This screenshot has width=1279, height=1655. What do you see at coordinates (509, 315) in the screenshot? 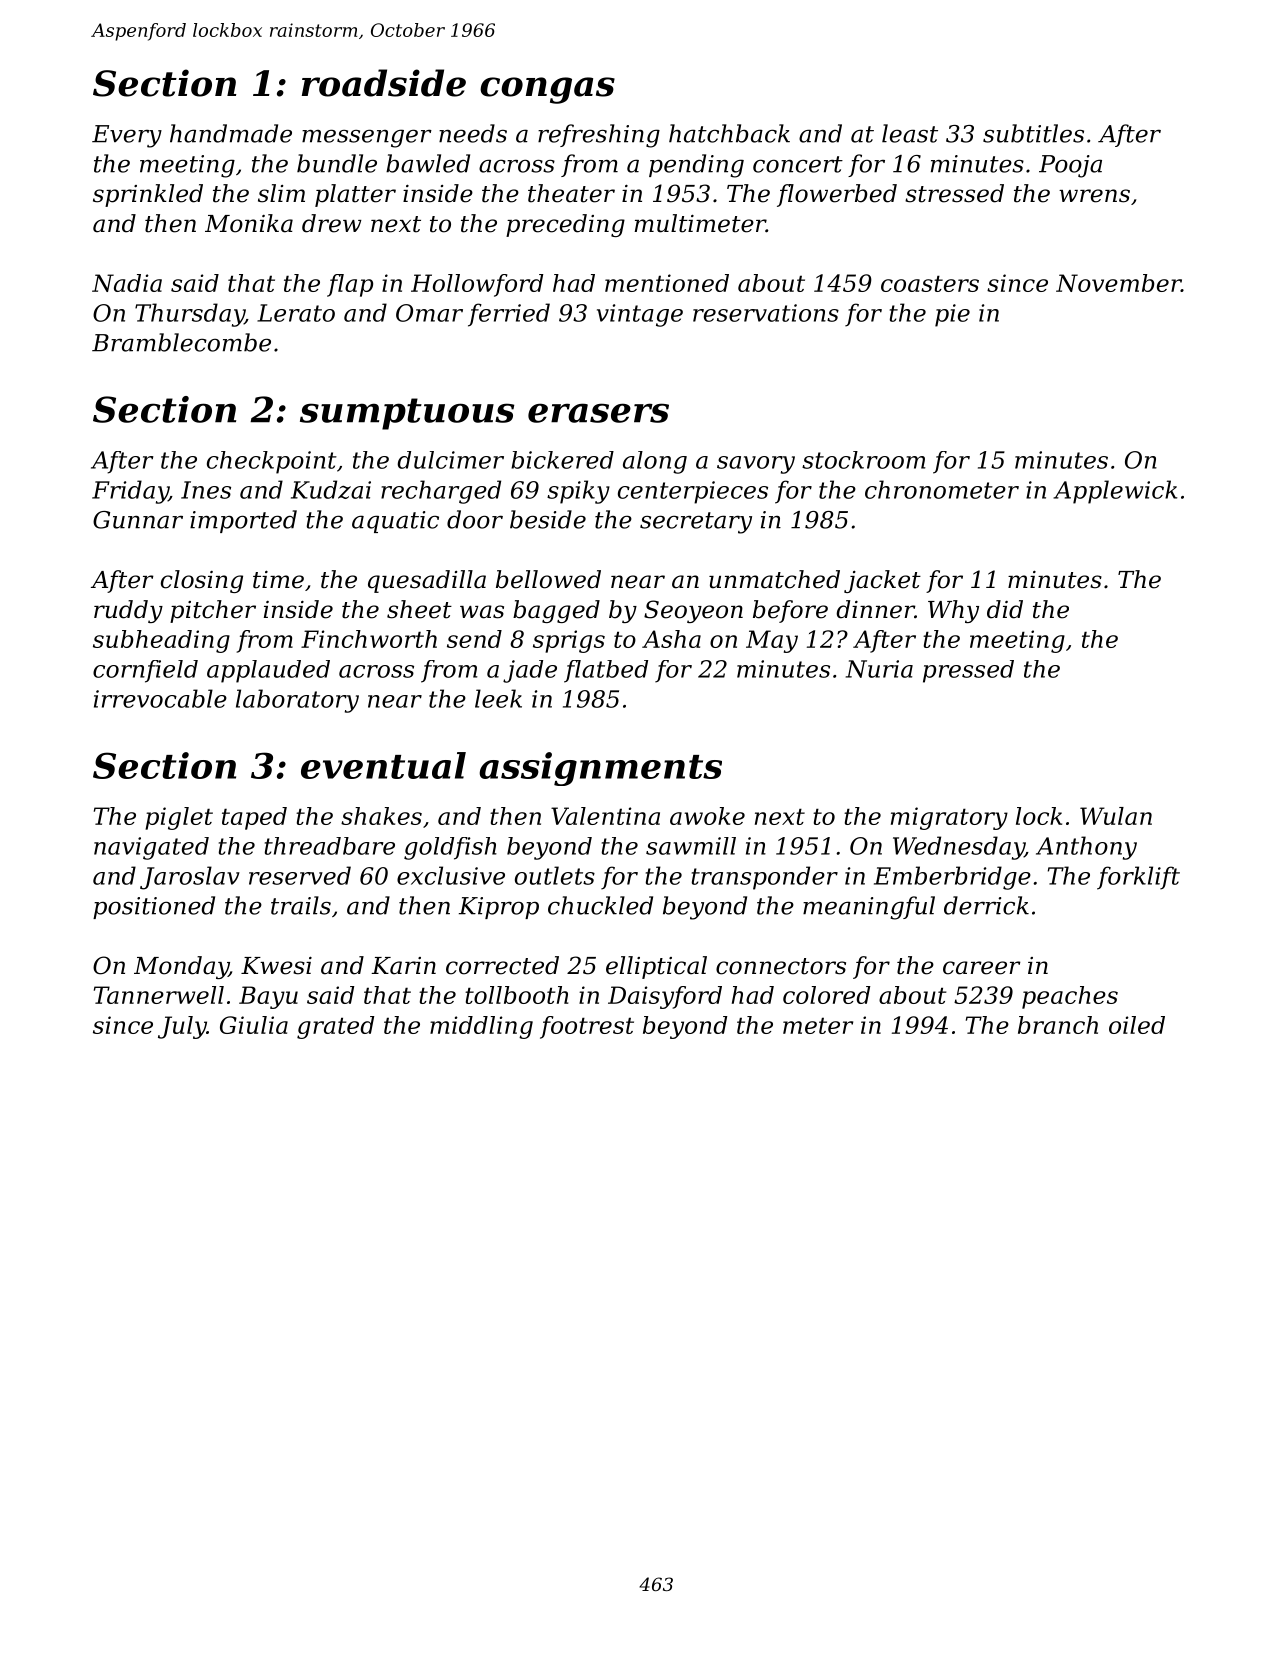
I see `ferried` at bounding box center [509, 315].
